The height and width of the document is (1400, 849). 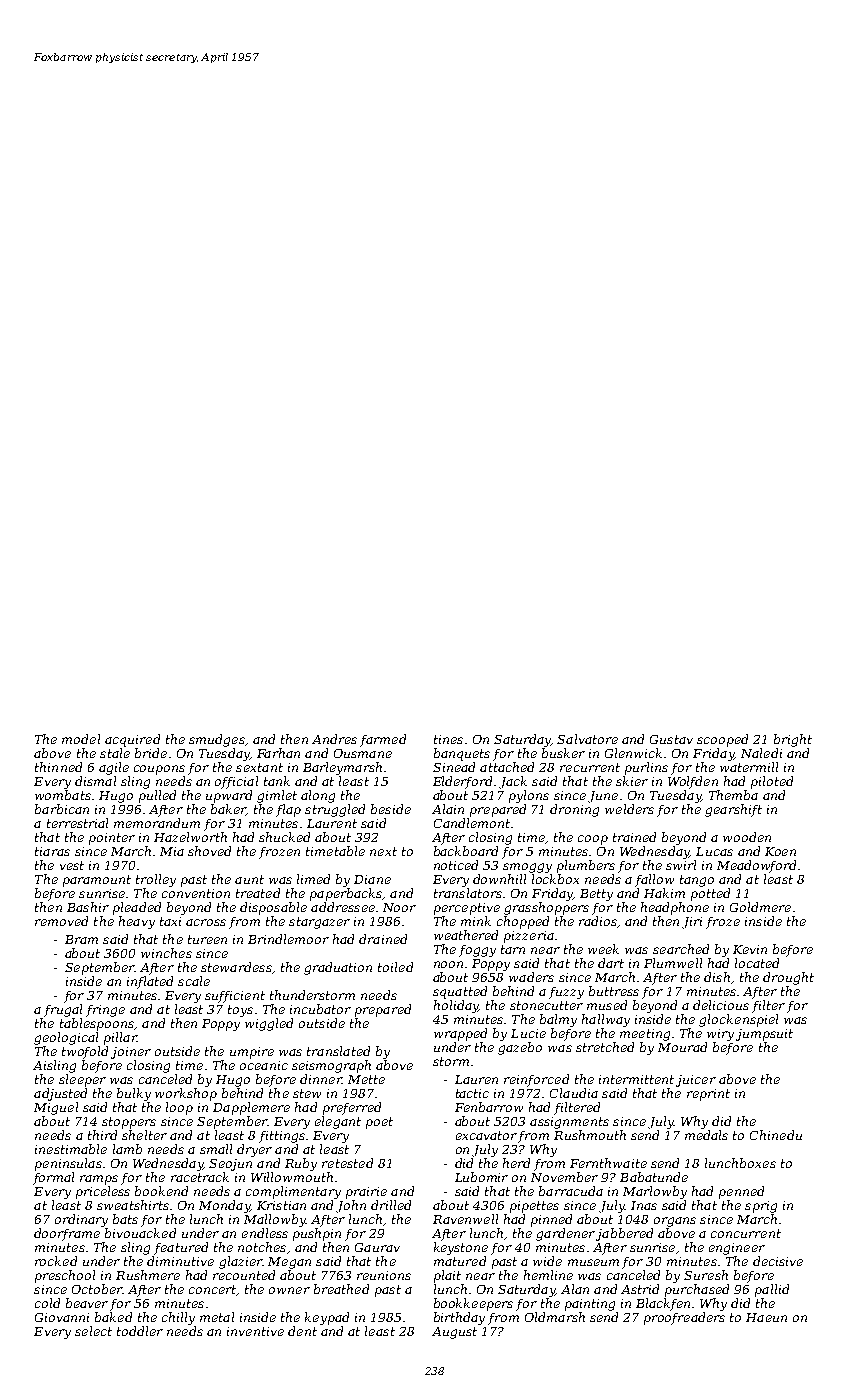 I want to click on acquired, so click(x=132, y=740).
